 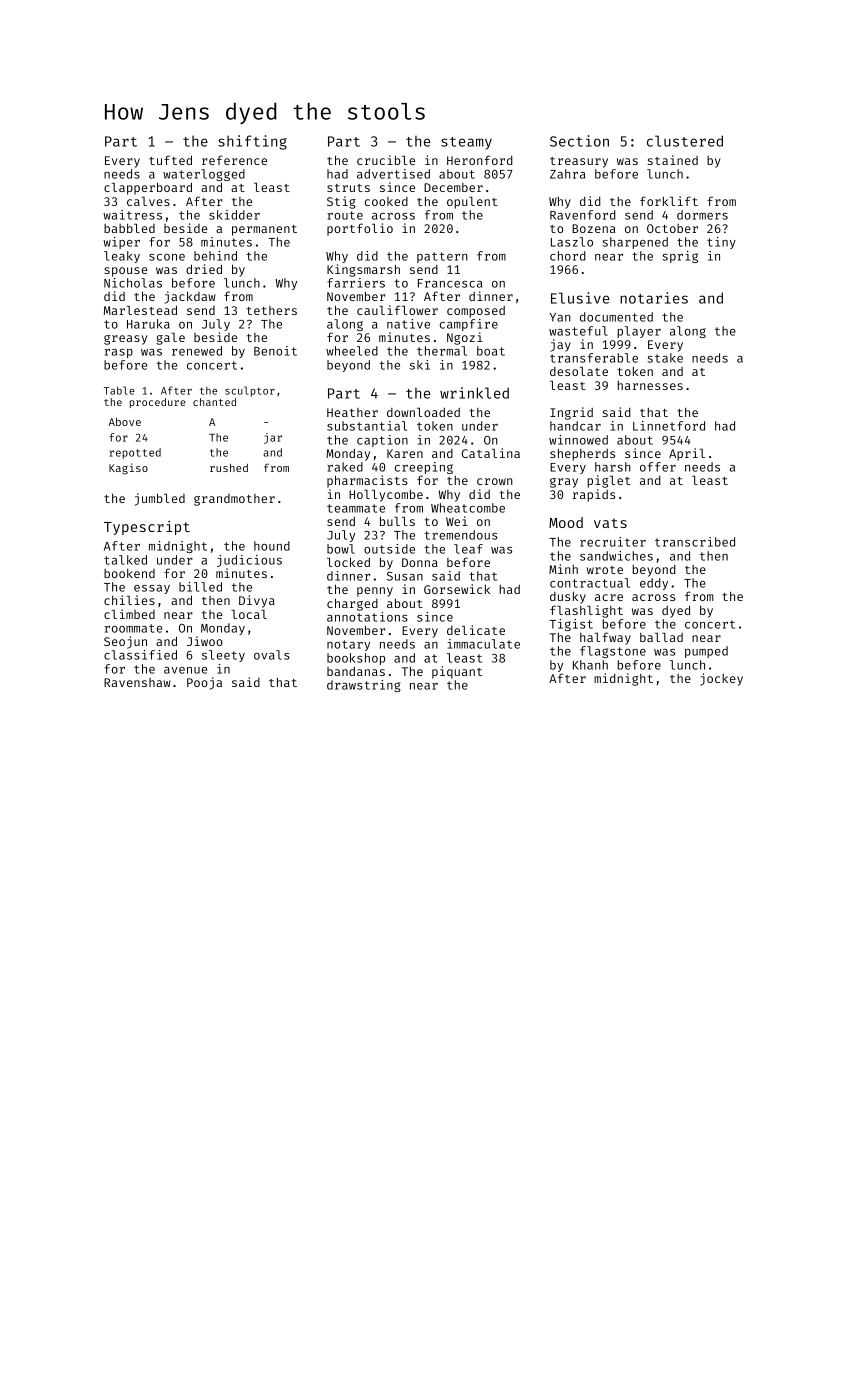 I want to click on Pooja, so click(x=204, y=683).
